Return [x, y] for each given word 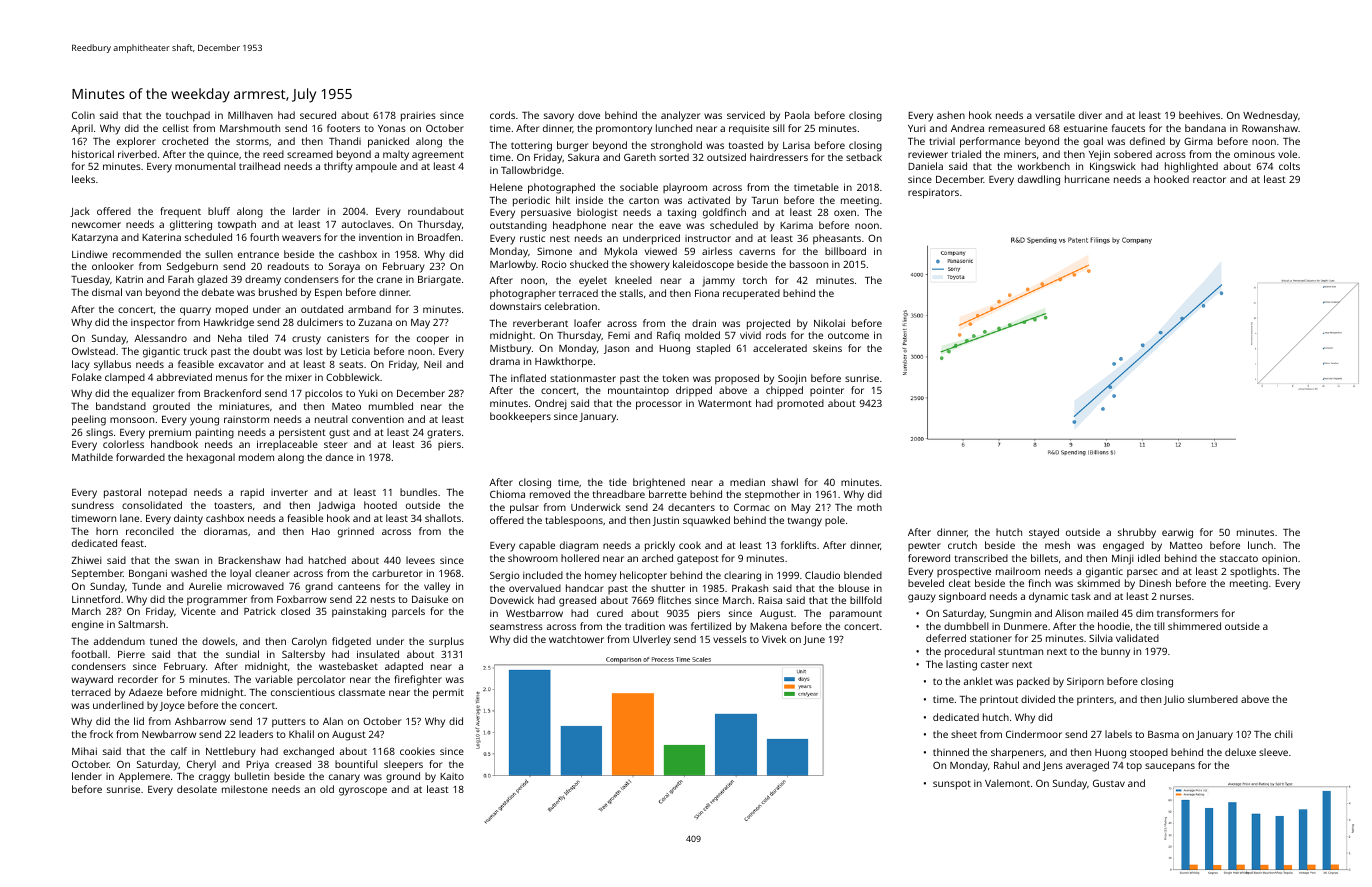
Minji [1123, 559]
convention [378, 419]
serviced [746, 115]
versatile [1055, 115]
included [543, 575]
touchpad [188, 116]
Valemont [1007, 783]
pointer [827, 391]
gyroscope [363, 791]
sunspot [952, 785]
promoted [800, 404]
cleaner [272, 573]
